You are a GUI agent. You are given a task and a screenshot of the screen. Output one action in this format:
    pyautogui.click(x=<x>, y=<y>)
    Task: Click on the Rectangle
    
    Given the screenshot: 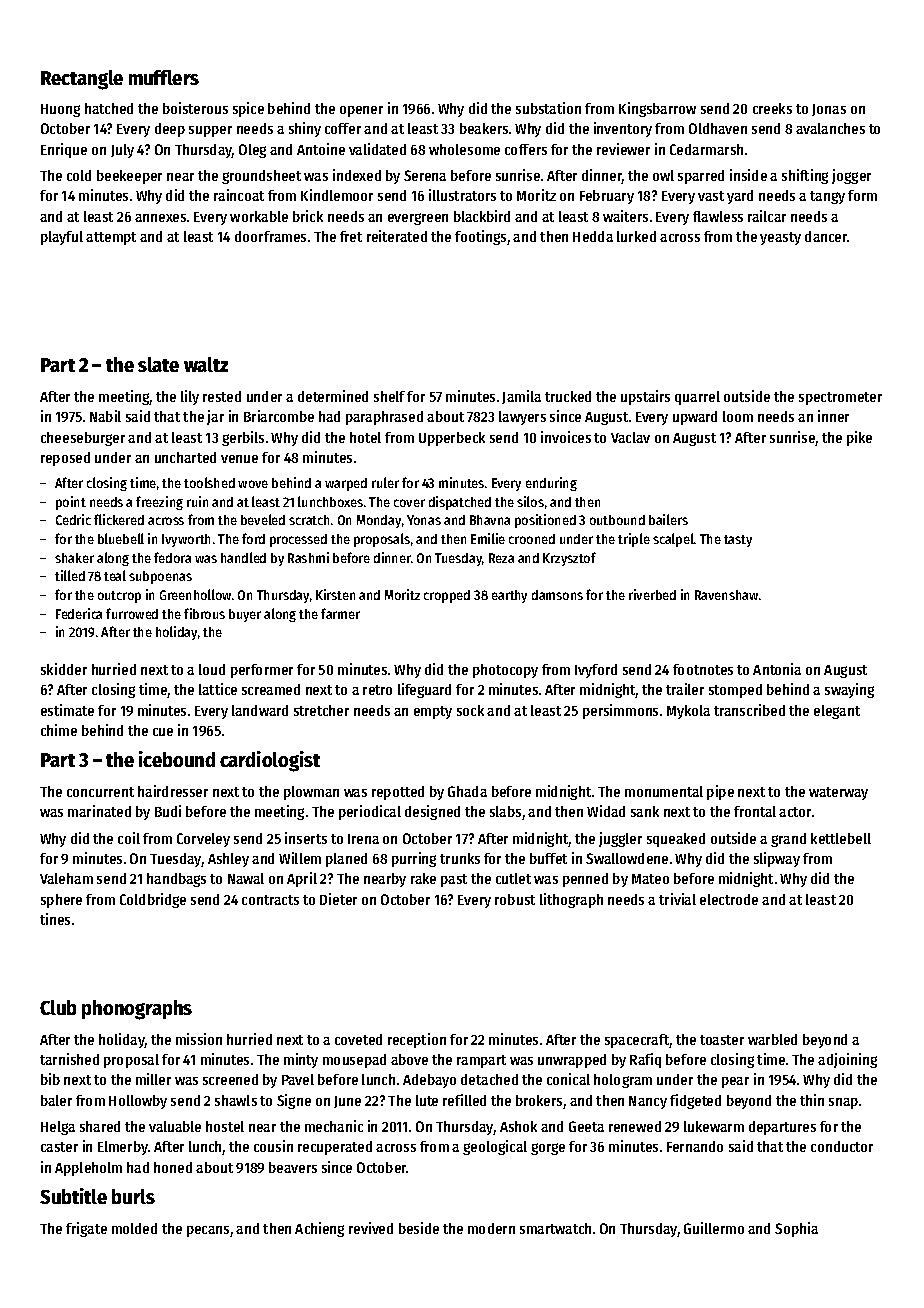 What is the action you would take?
    pyautogui.click(x=82, y=80)
